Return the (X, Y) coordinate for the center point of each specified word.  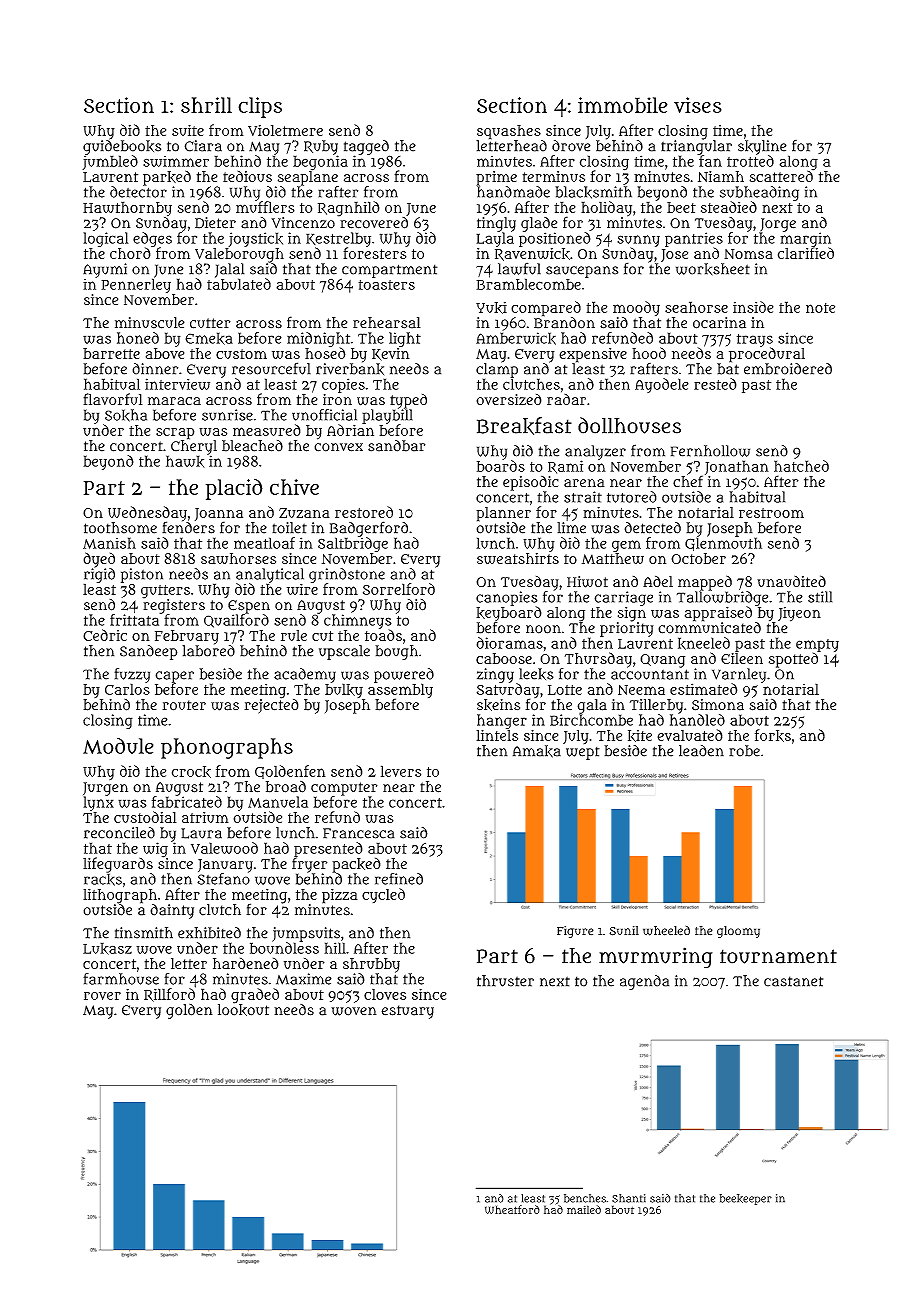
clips (260, 107)
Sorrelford (399, 589)
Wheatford (512, 1209)
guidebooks (122, 147)
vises (698, 105)
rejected (271, 706)
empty (817, 645)
